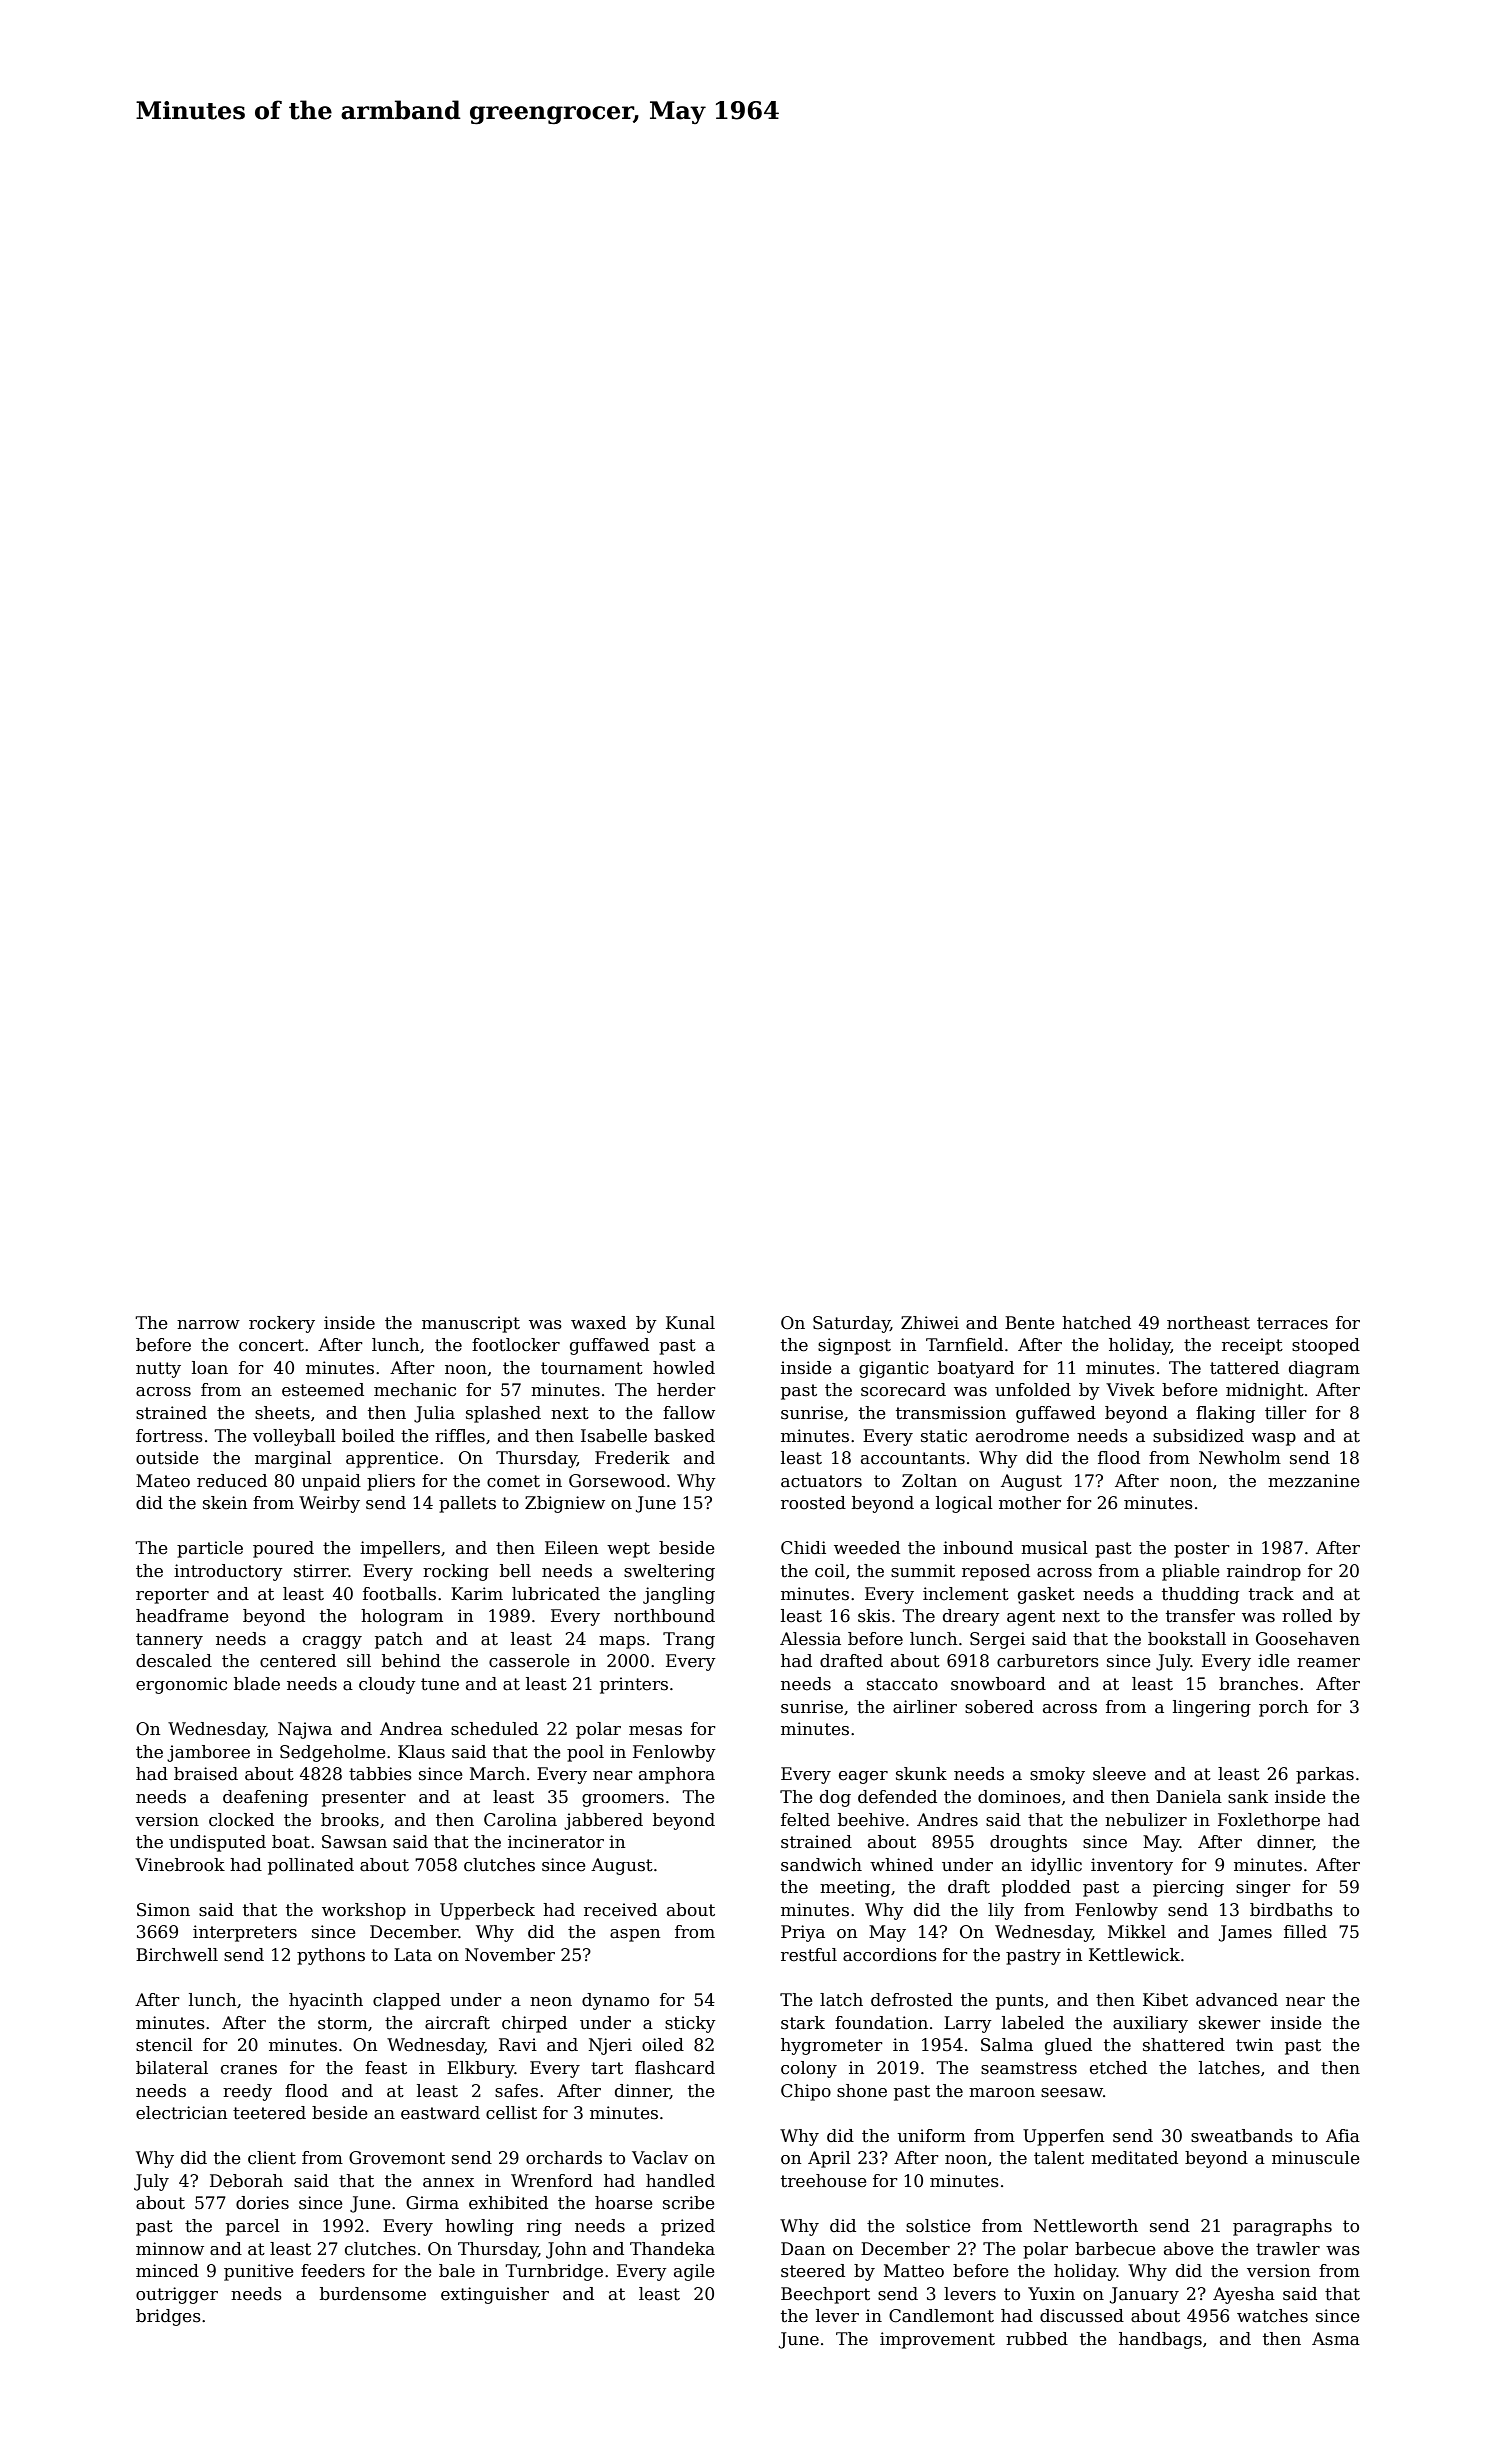  I want to click on rolled, so click(1307, 1616).
